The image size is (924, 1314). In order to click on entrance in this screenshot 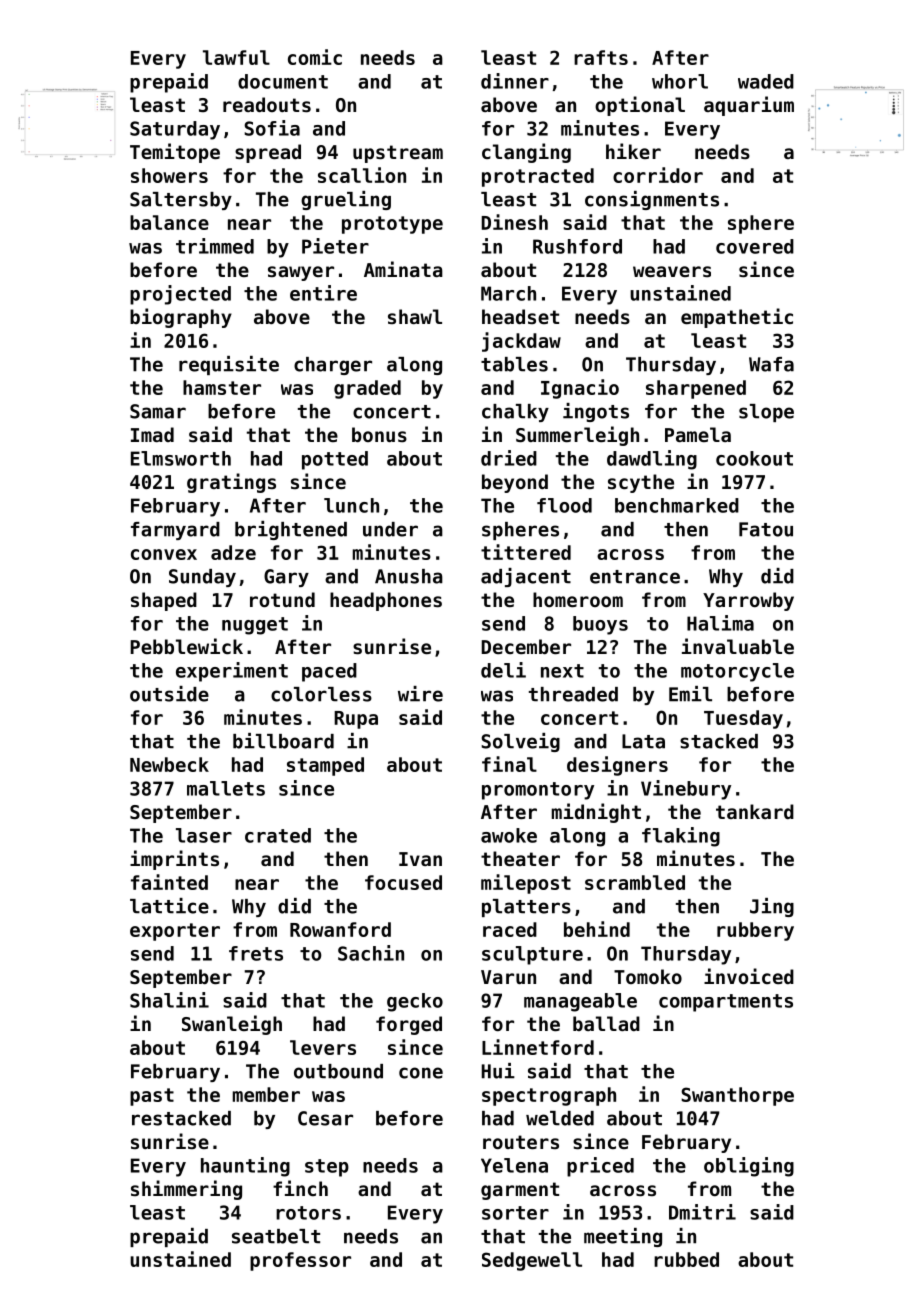, I will do `click(635, 577)`.
